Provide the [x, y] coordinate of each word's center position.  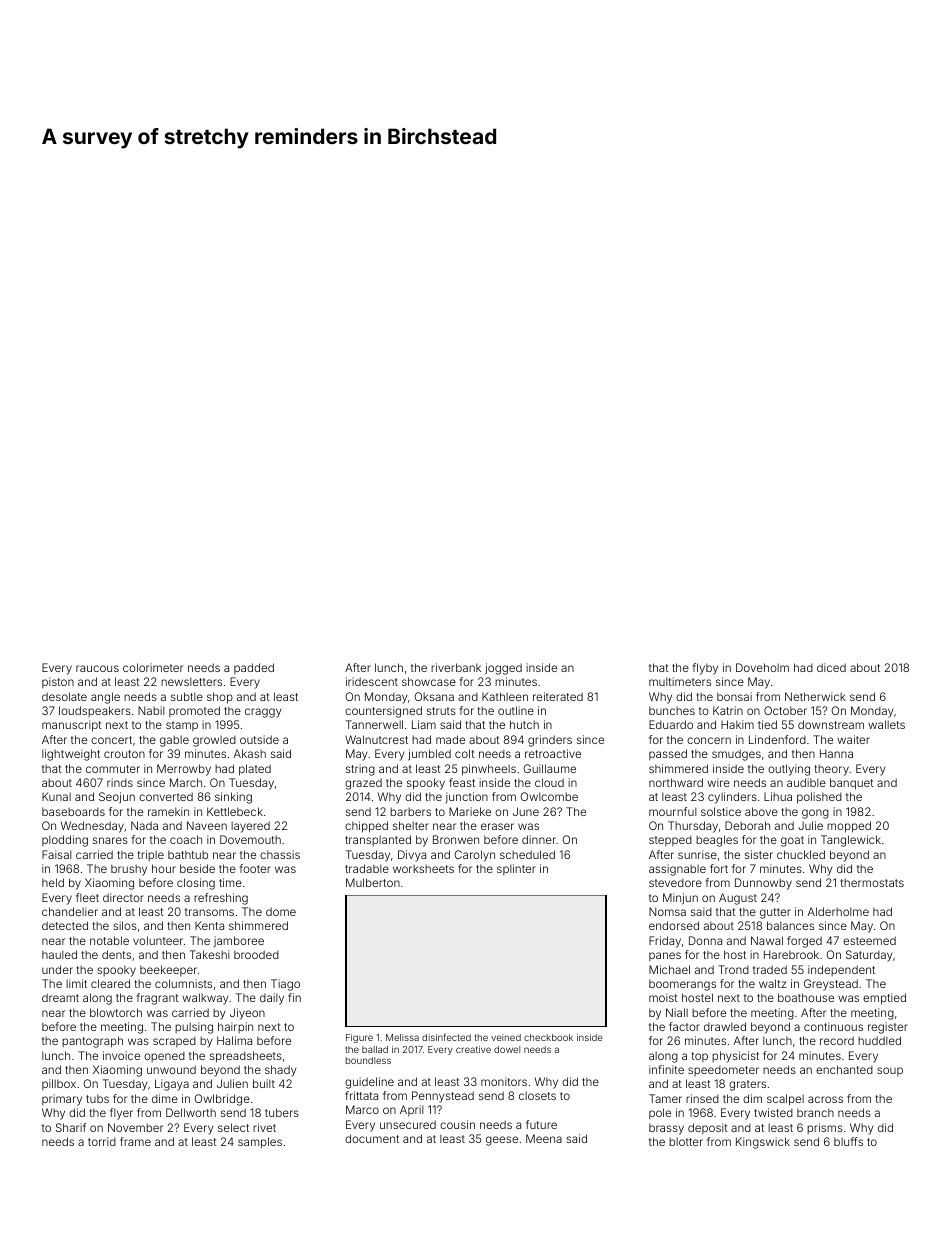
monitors [504, 1081]
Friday [665, 942]
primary [62, 1100]
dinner [539, 839]
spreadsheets [246, 1057]
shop [220, 698]
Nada [144, 825]
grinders [550, 741]
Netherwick [815, 696]
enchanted [844, 1069]
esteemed [869, 940]
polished [819, 798]
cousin [457, 1124]
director [123, 897]
